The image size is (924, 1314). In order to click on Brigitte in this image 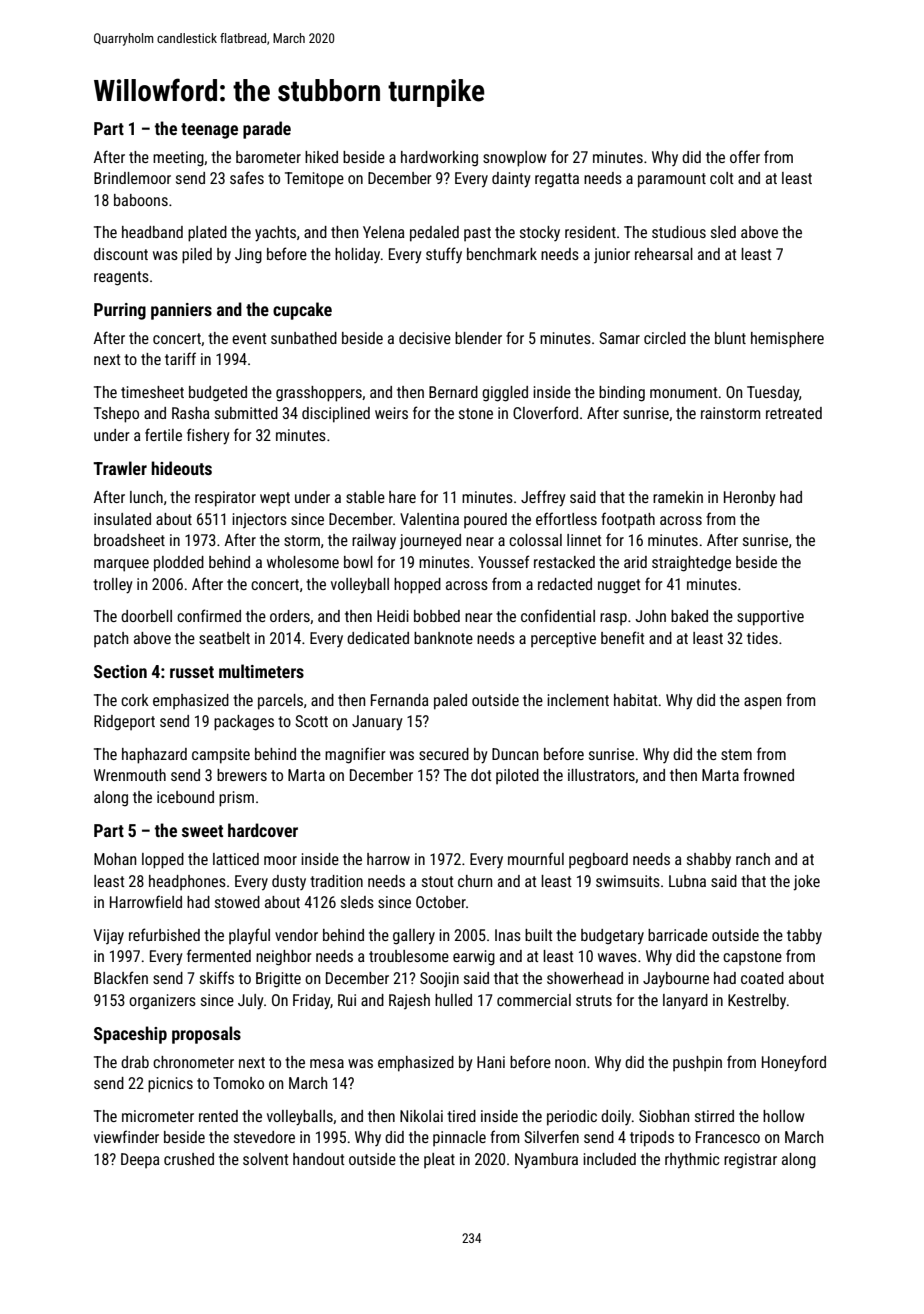, I will do `click(278, 980)`.
